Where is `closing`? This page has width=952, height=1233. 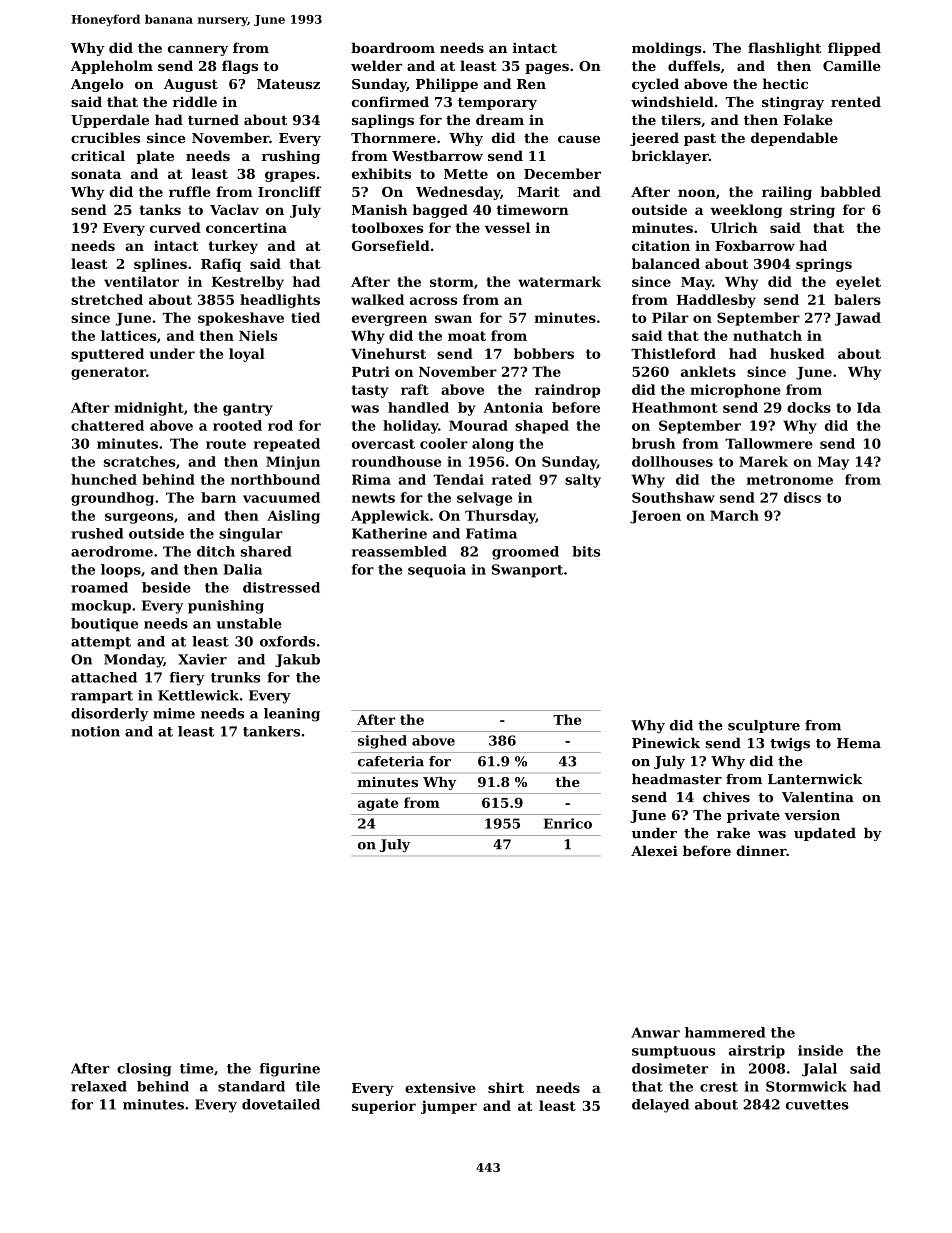 closing is located at coordinates (144, 1070).
